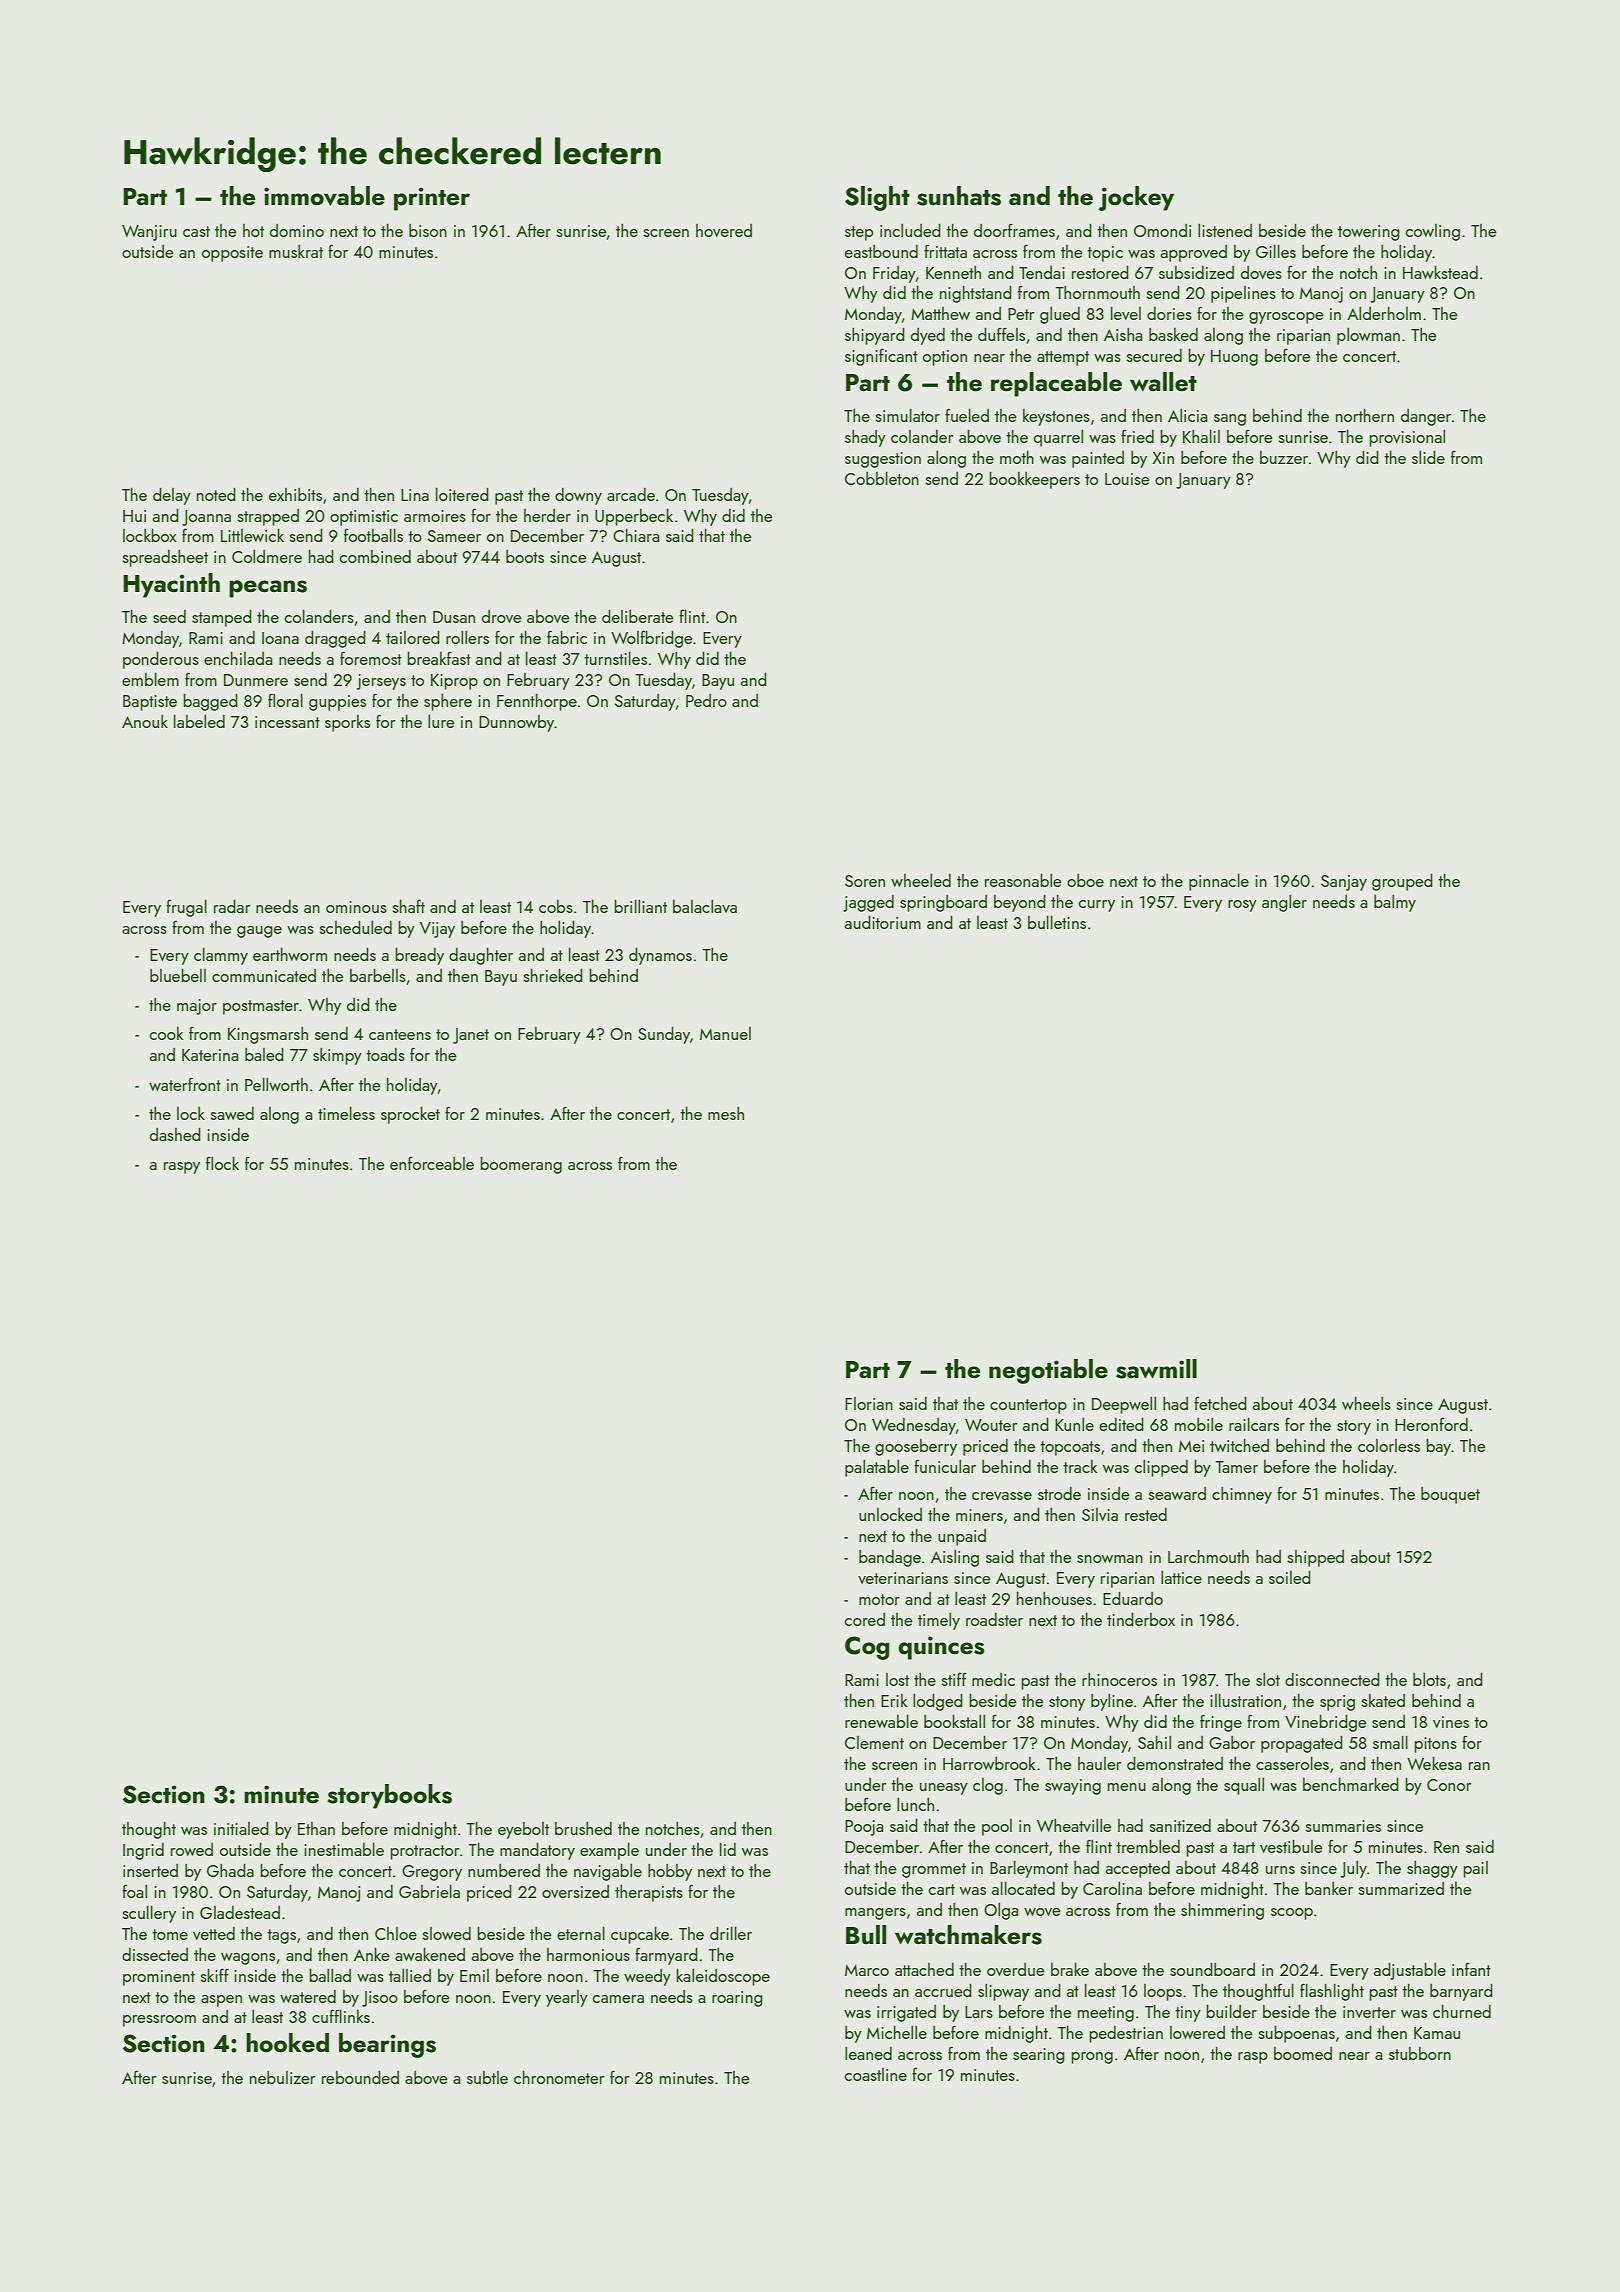  Describe the element at coordinates (432, 1163) in the screenshot. I see `enforceable` at that location.
